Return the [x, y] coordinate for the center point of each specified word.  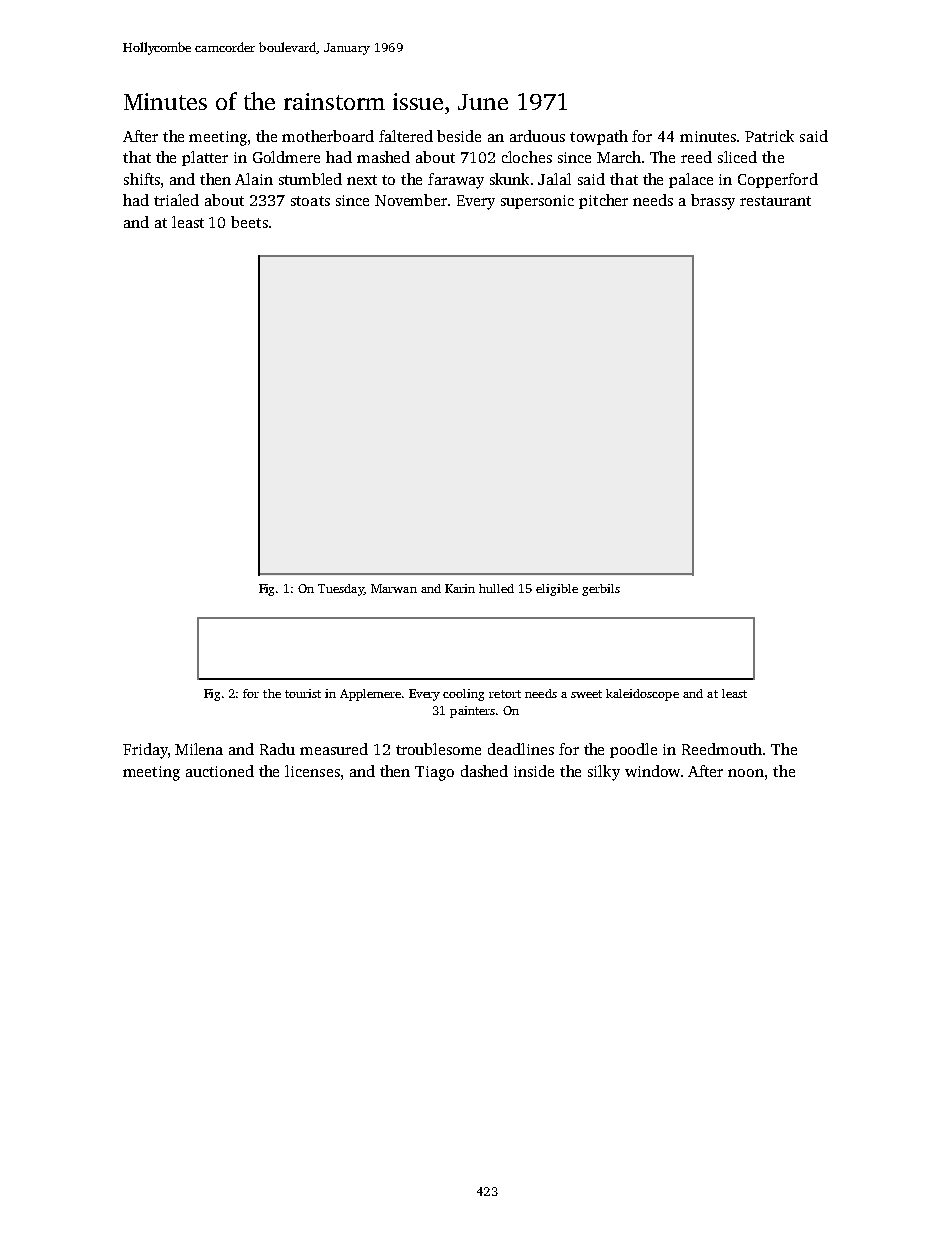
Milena [199, 749]
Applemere [370, 695]
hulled [496, 588]
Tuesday [341, 590]
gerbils [601, 590]
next [362, 180]
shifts [142, 179]
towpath [599, 137]
